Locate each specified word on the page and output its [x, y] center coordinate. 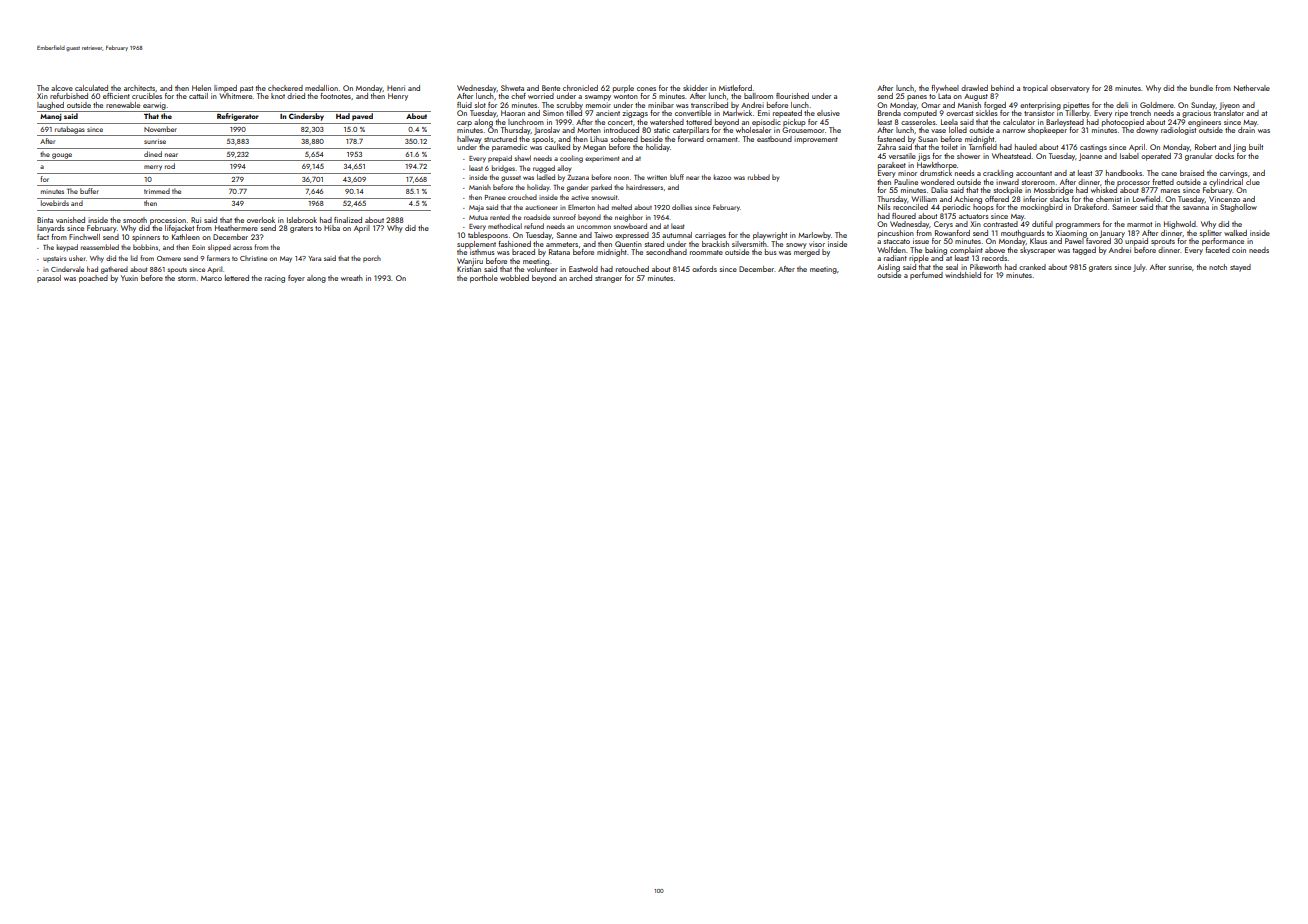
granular [1198, 157]
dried [296, 96]
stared [654, 244]
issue [921, 241]
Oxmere [169, 258]
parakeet [892, 166]
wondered [937, 182]
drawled [974, 88]
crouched [522, 197]
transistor [1039, 113]
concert [620, 122]
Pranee [495, 197]
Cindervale [67, 269]
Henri [396, 88]
